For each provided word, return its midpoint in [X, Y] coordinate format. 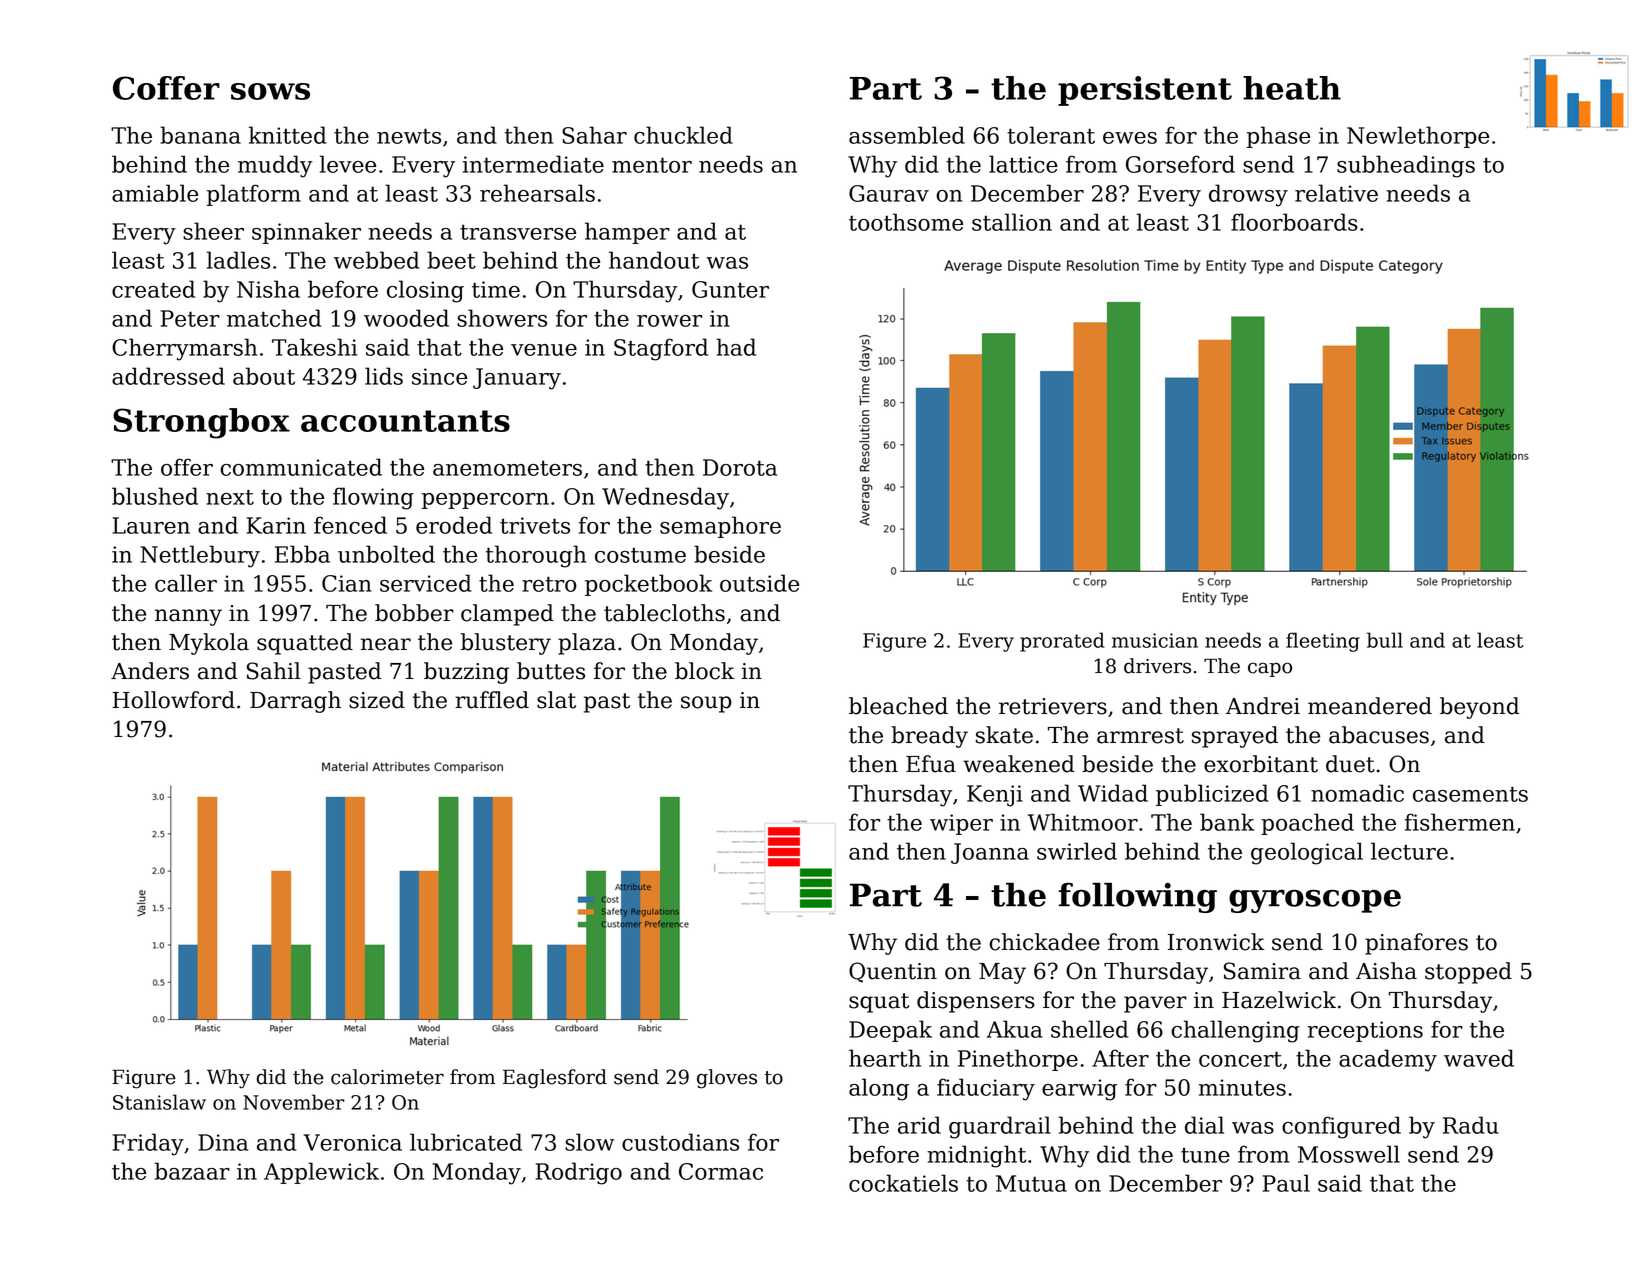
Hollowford [173, 700]
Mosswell [1349, 1154]
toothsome [906, 222]
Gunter [730, 289]
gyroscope [1315, 901]
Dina [223, 1142]
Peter [190, 318]
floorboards [1294, 222]
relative [1336, 193]
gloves [727, 1079]
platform [254, 195]
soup [706, 704]
